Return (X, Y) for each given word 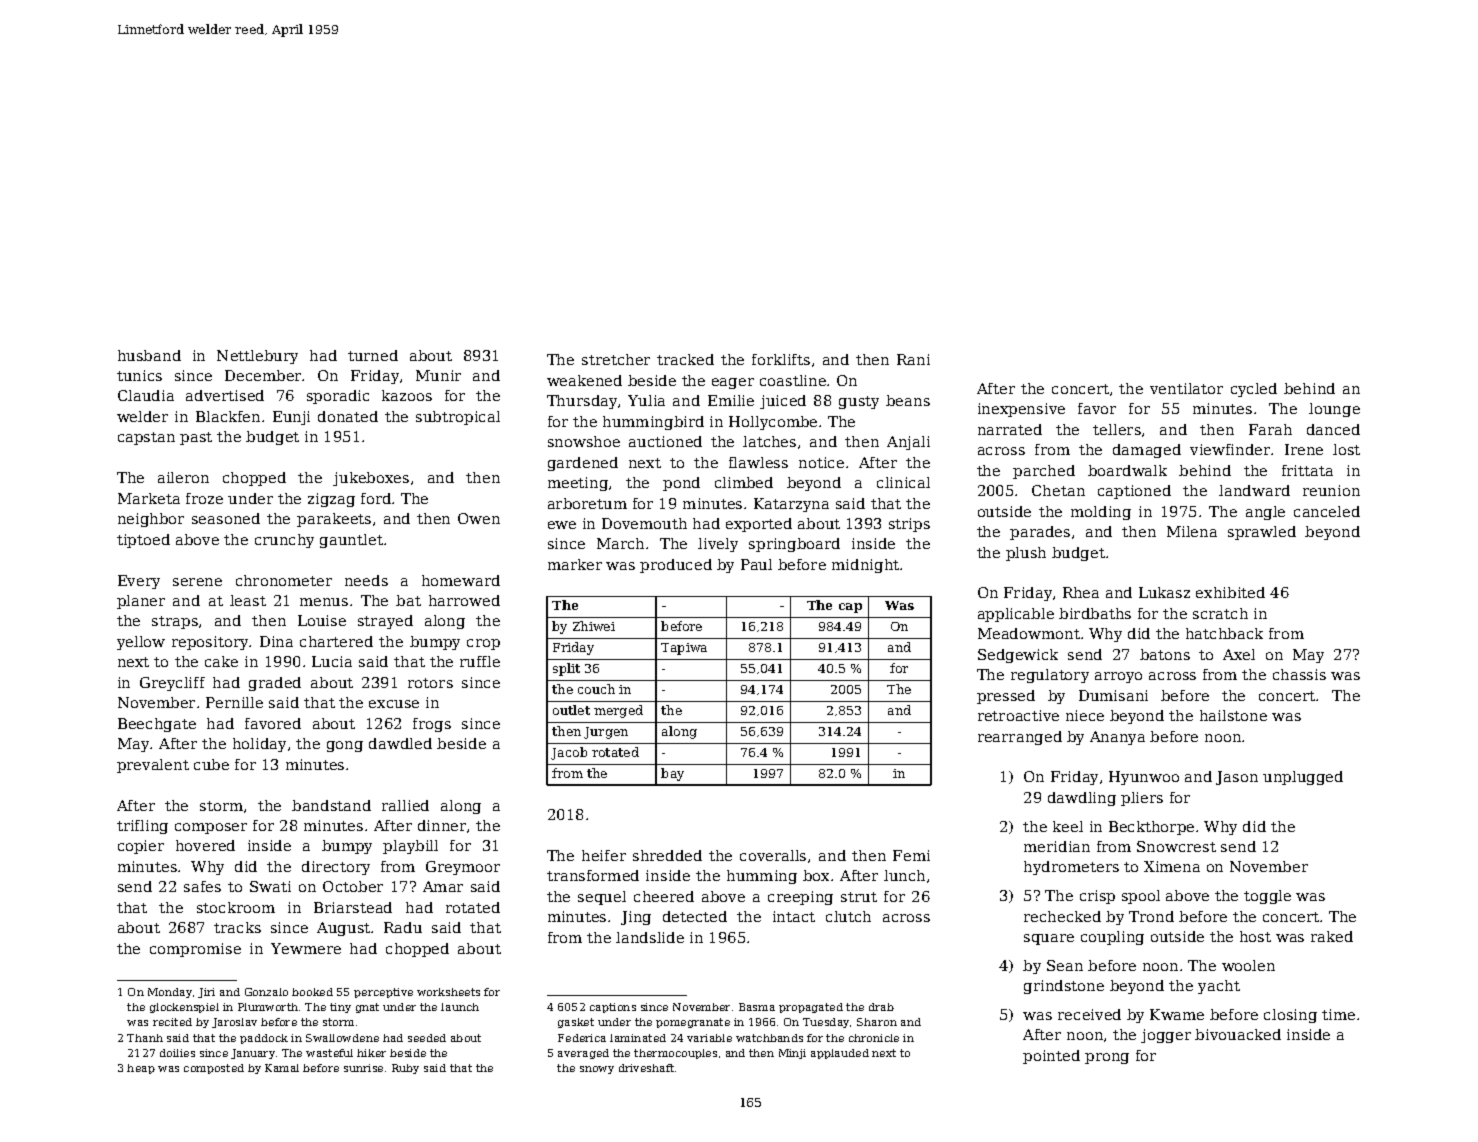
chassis (1299, 674)
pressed (1006, 697)
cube (211, 764)
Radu (403, 927)
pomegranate (693, 1023)
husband (149, 355)
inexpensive (1021, 410)
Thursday (582, 402)
